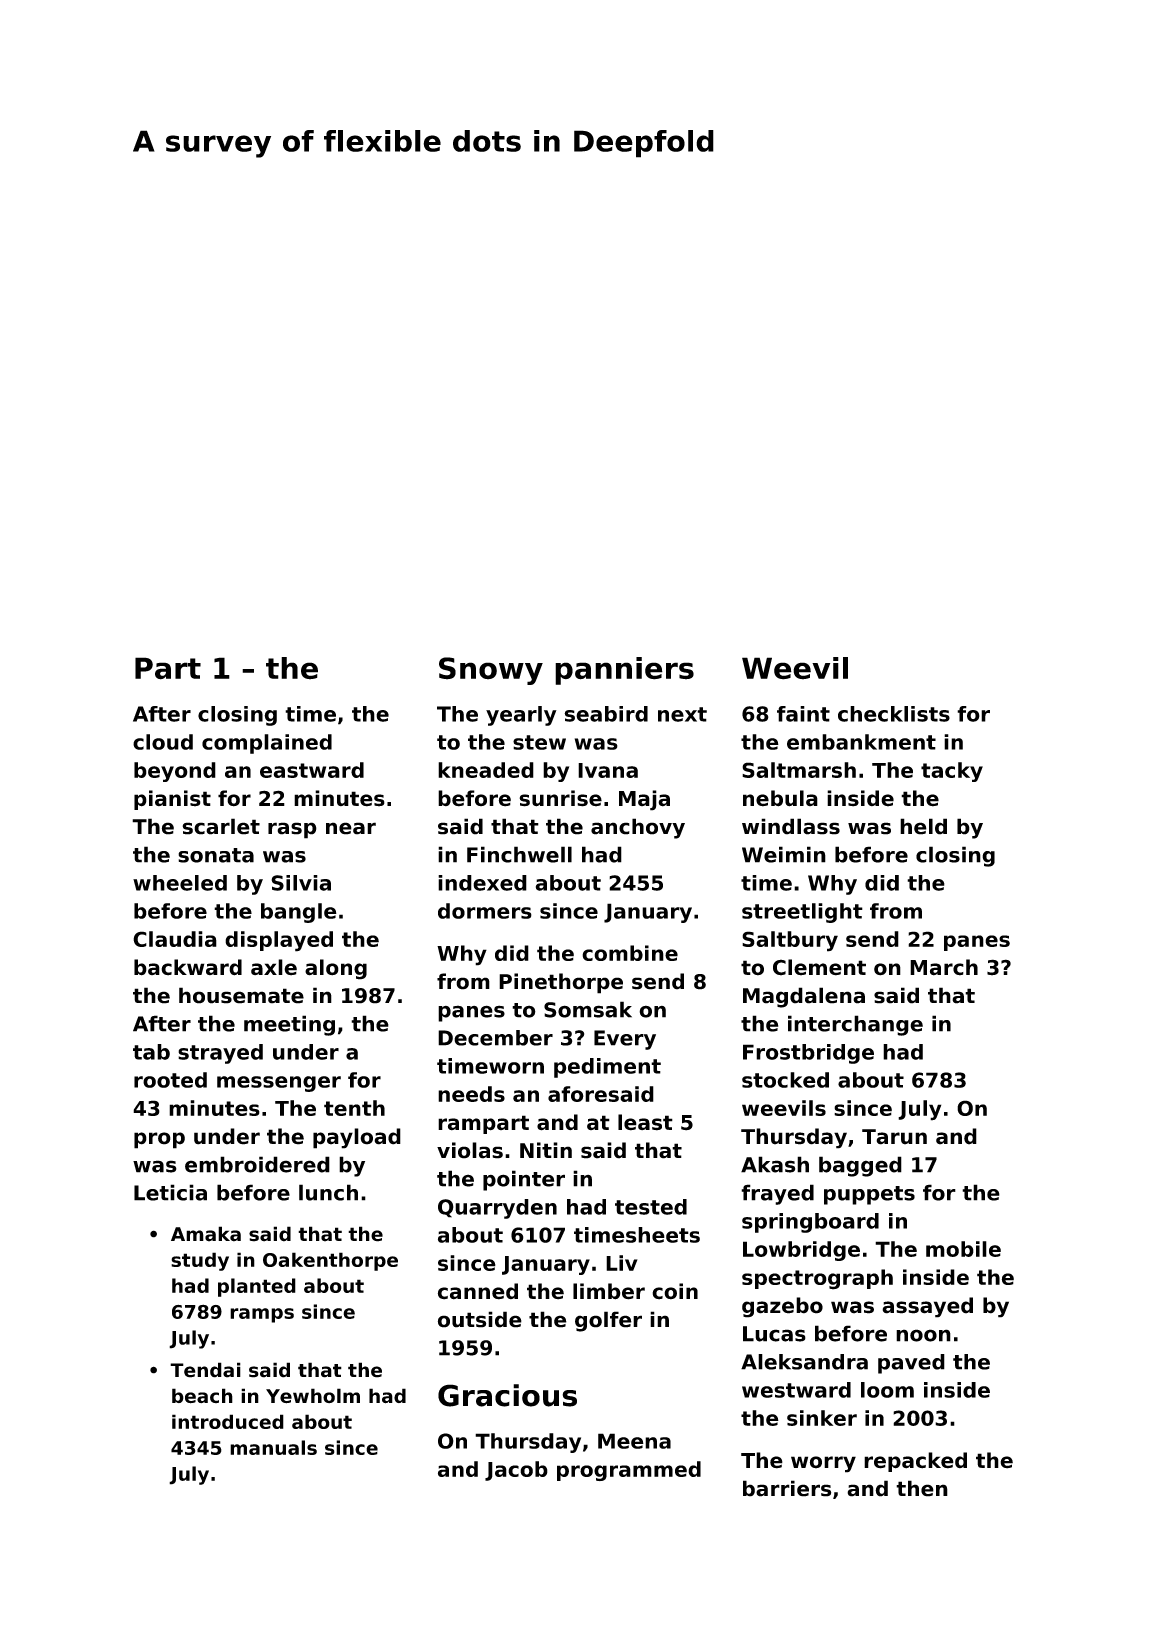 The width and height of the page is (1149, 1625). What do you see at coordinates (351, 828) in the page?
I see `near` at bounding box center [351, 828].
